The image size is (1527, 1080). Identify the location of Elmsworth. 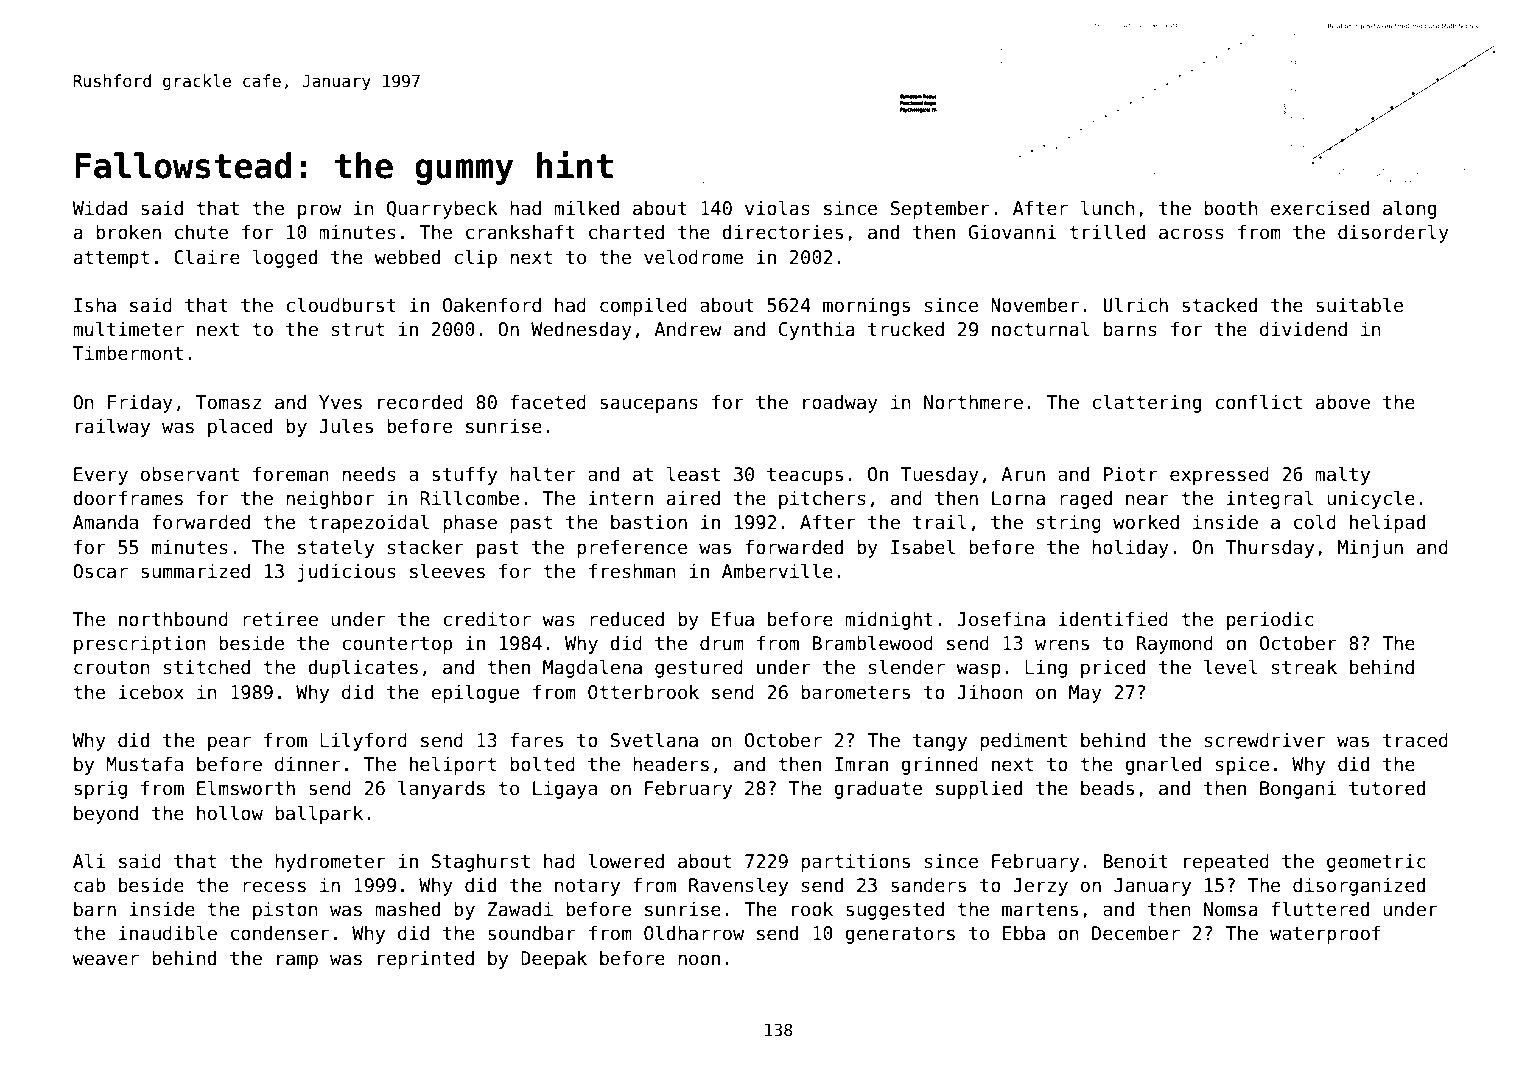
(246, 788).
